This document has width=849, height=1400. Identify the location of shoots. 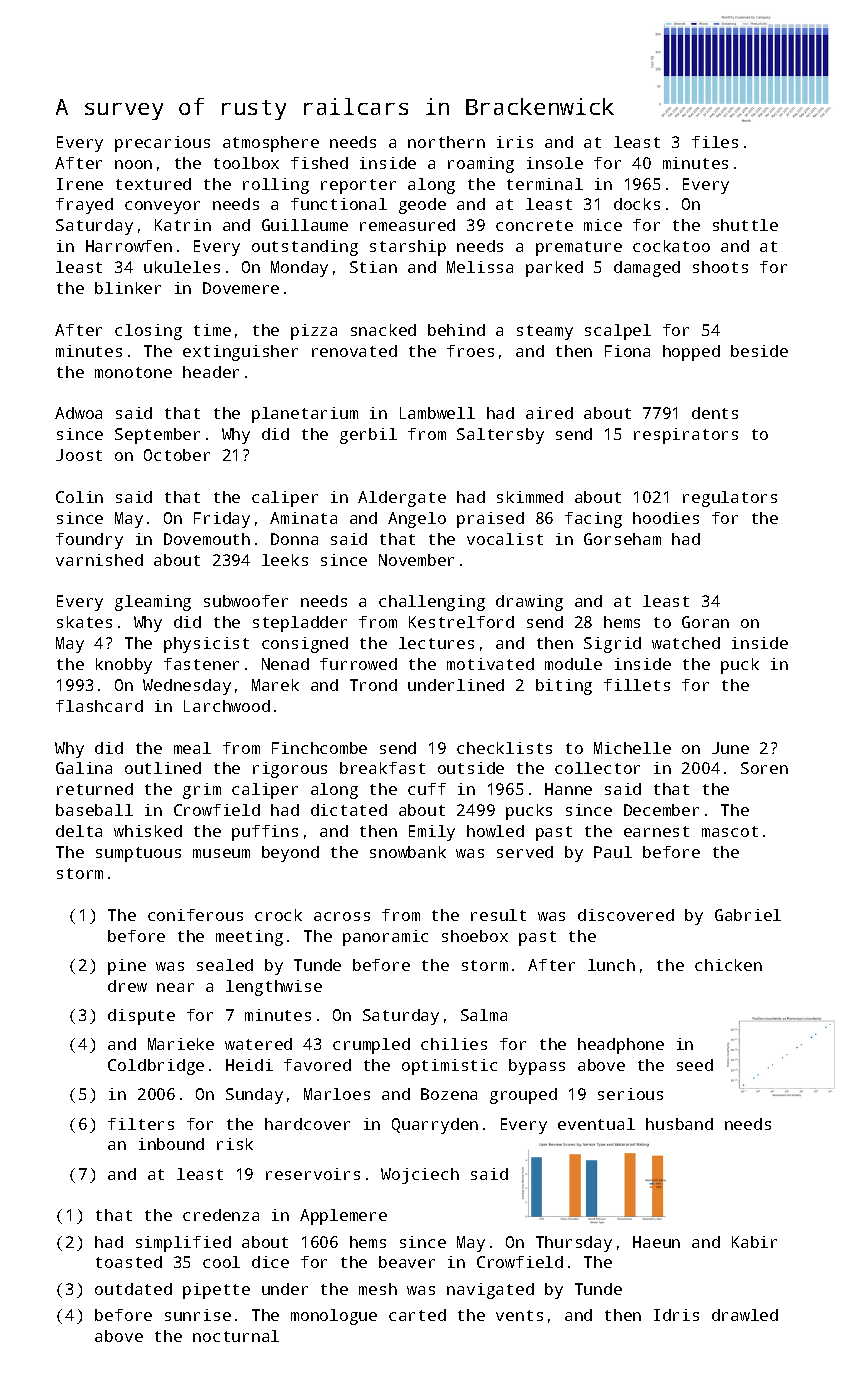
(720, 267).
